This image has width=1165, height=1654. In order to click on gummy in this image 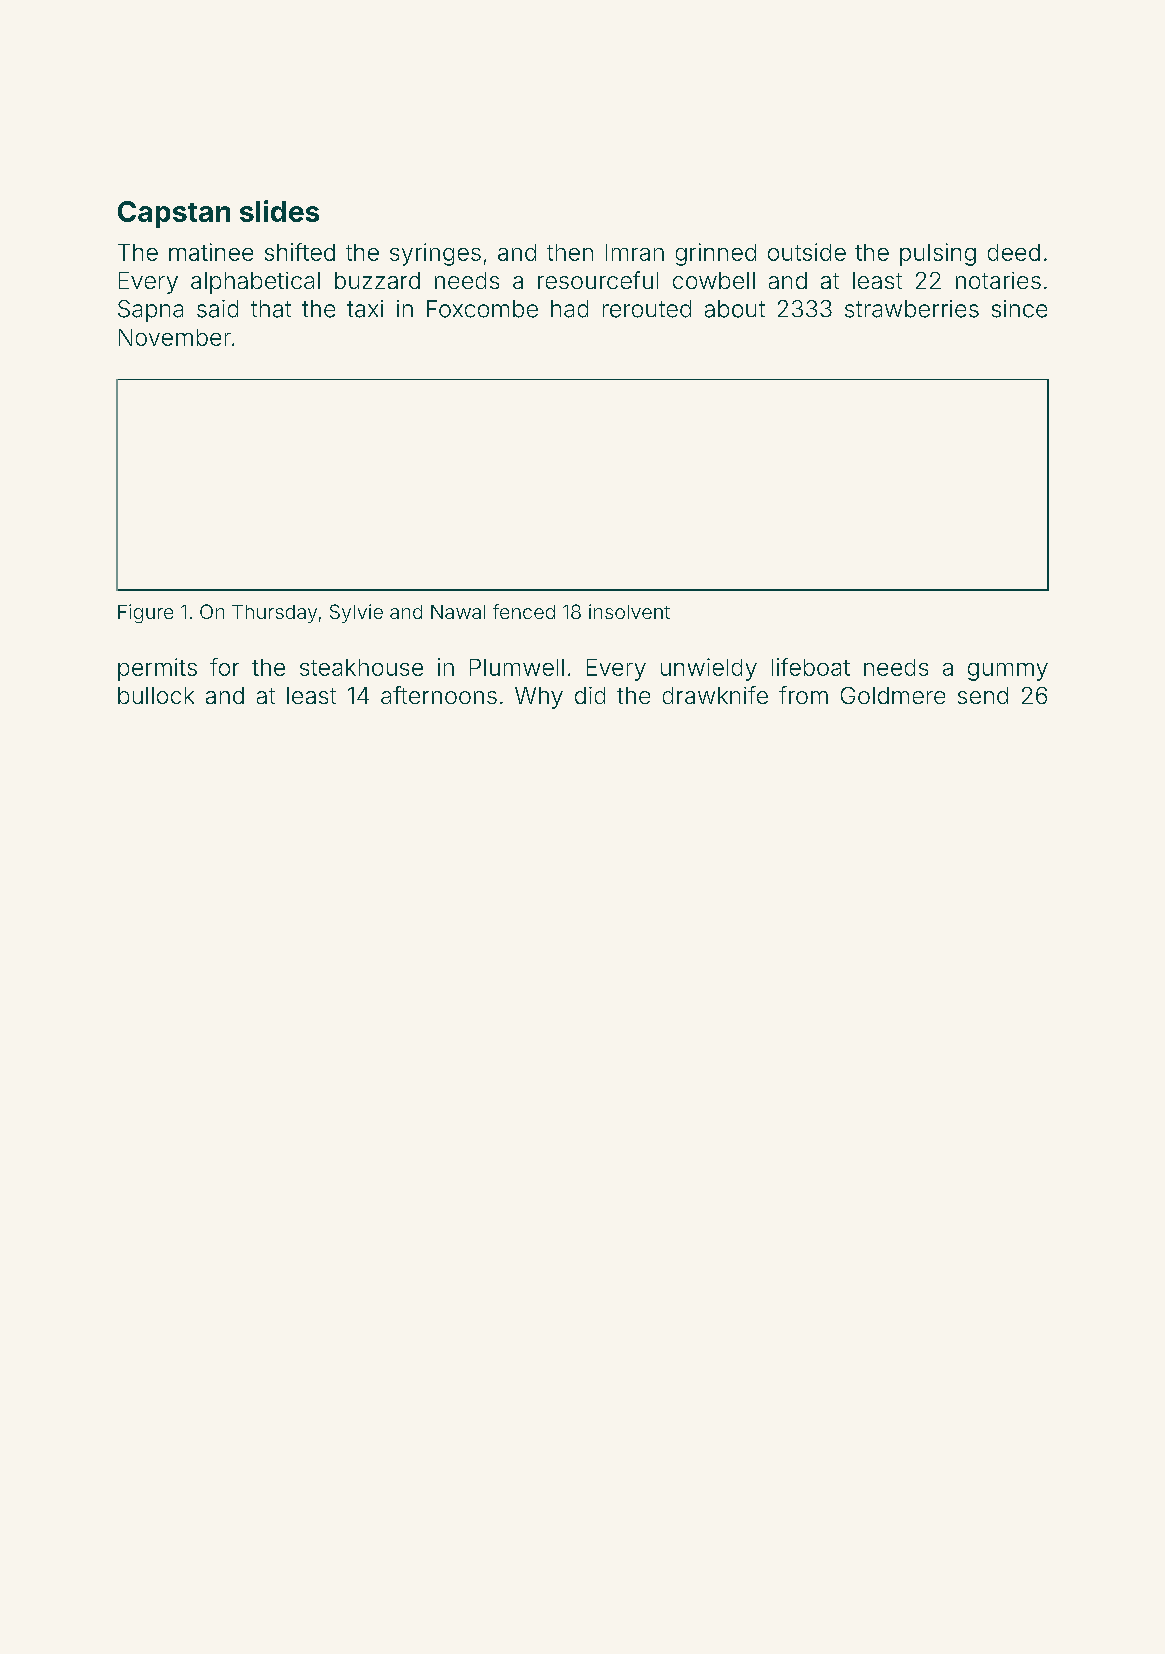, I will do `click(1008, 672)`.
